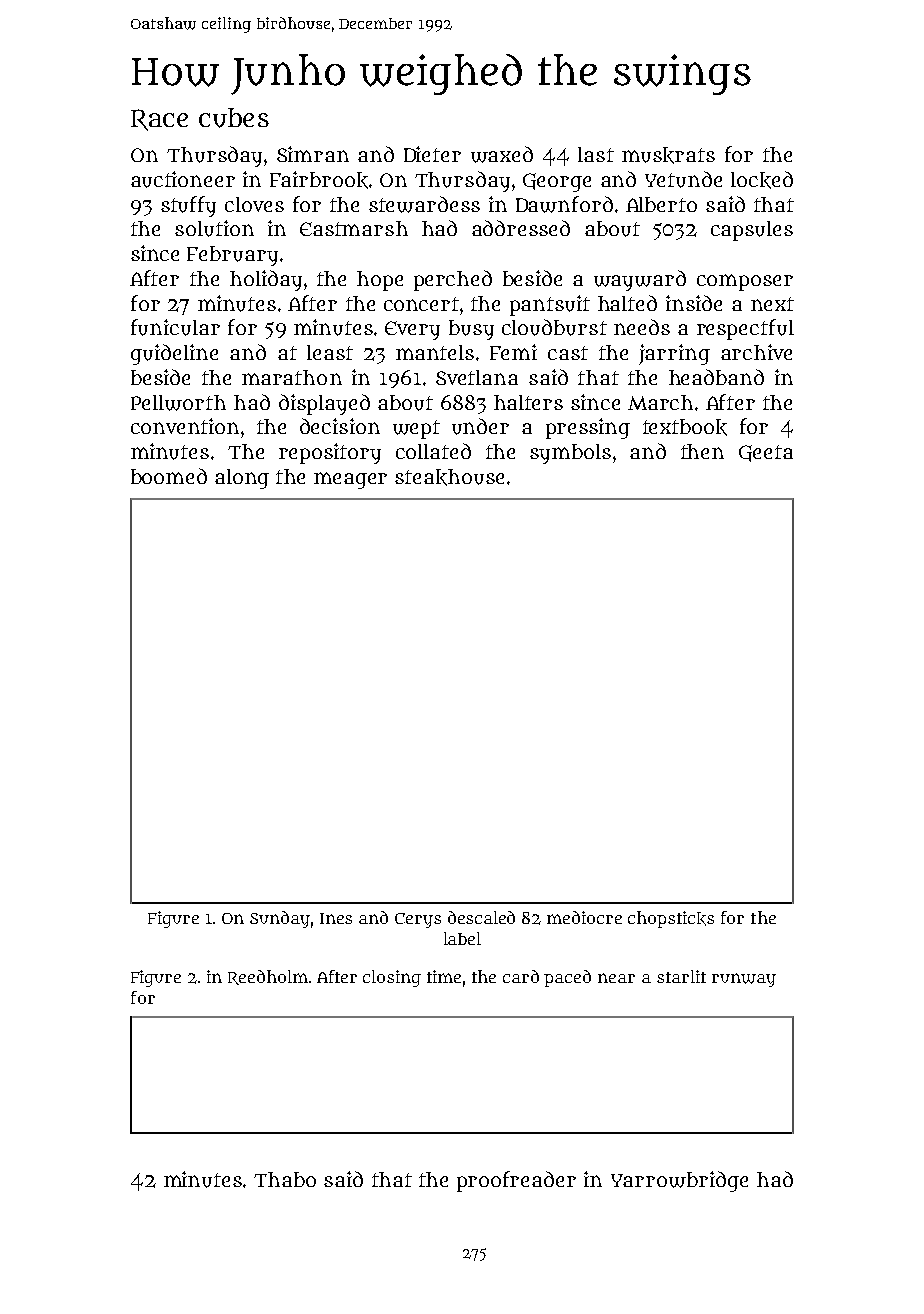 Image resolution: width=924 pixels, height=1314 pixels. I want to click on then, so click(702, 451).
